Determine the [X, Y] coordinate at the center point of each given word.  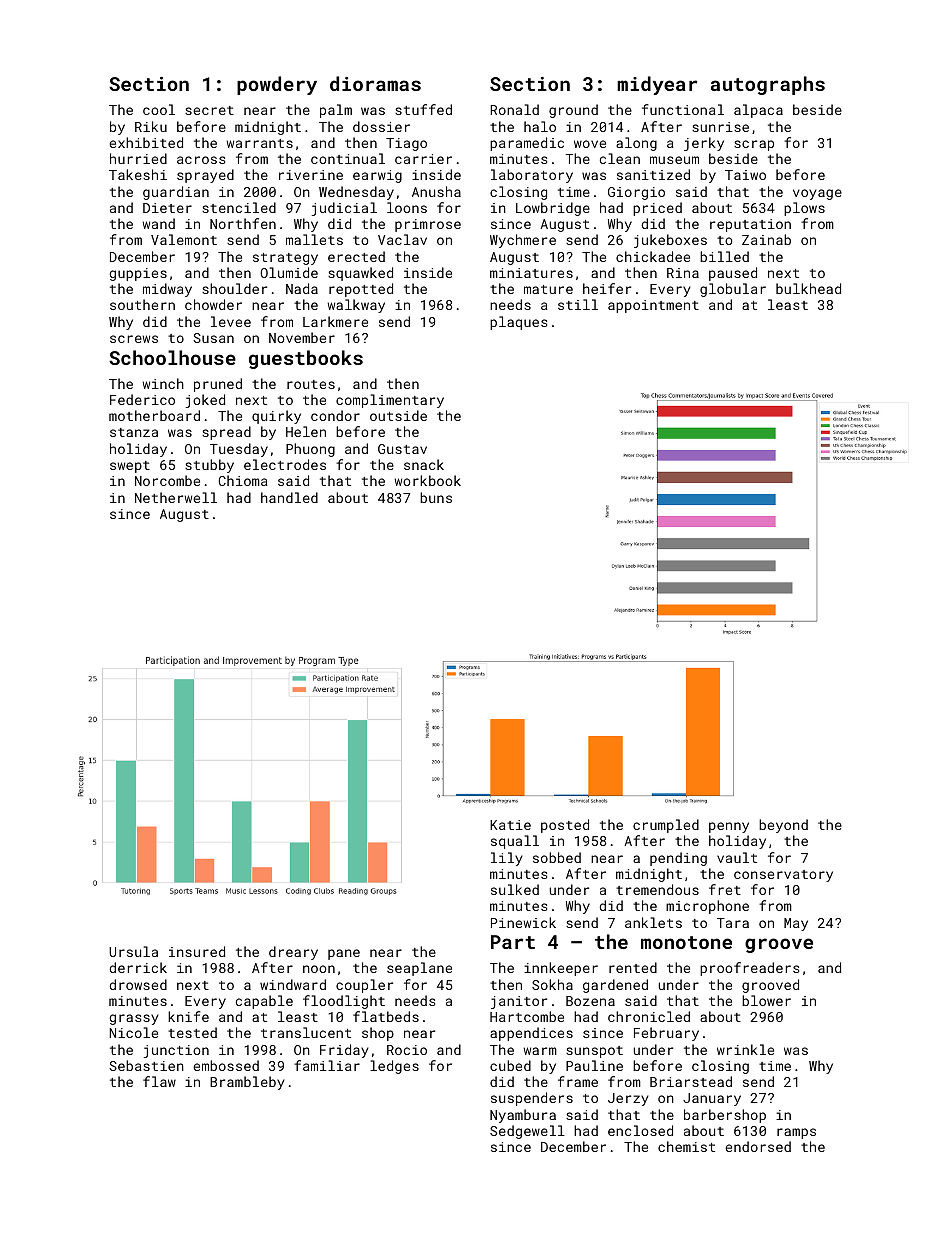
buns [436, 497]
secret [209, 110]
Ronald [514, 109]
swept [130, 467]
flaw [159, 1081]
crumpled [666, 826]
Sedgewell [527, 1132]
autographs [768, 85]
